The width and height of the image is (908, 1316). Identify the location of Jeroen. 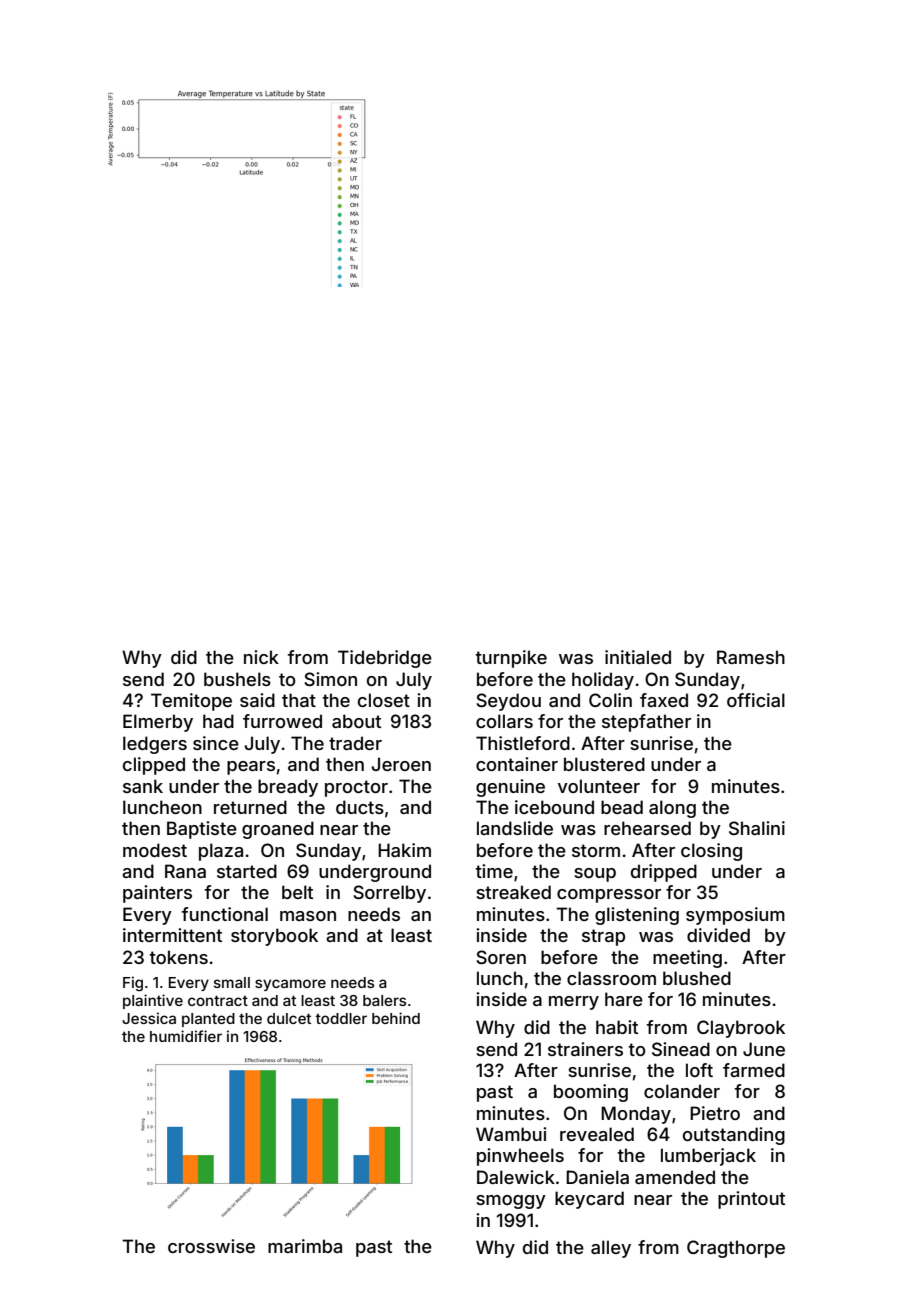
(401, 764).
